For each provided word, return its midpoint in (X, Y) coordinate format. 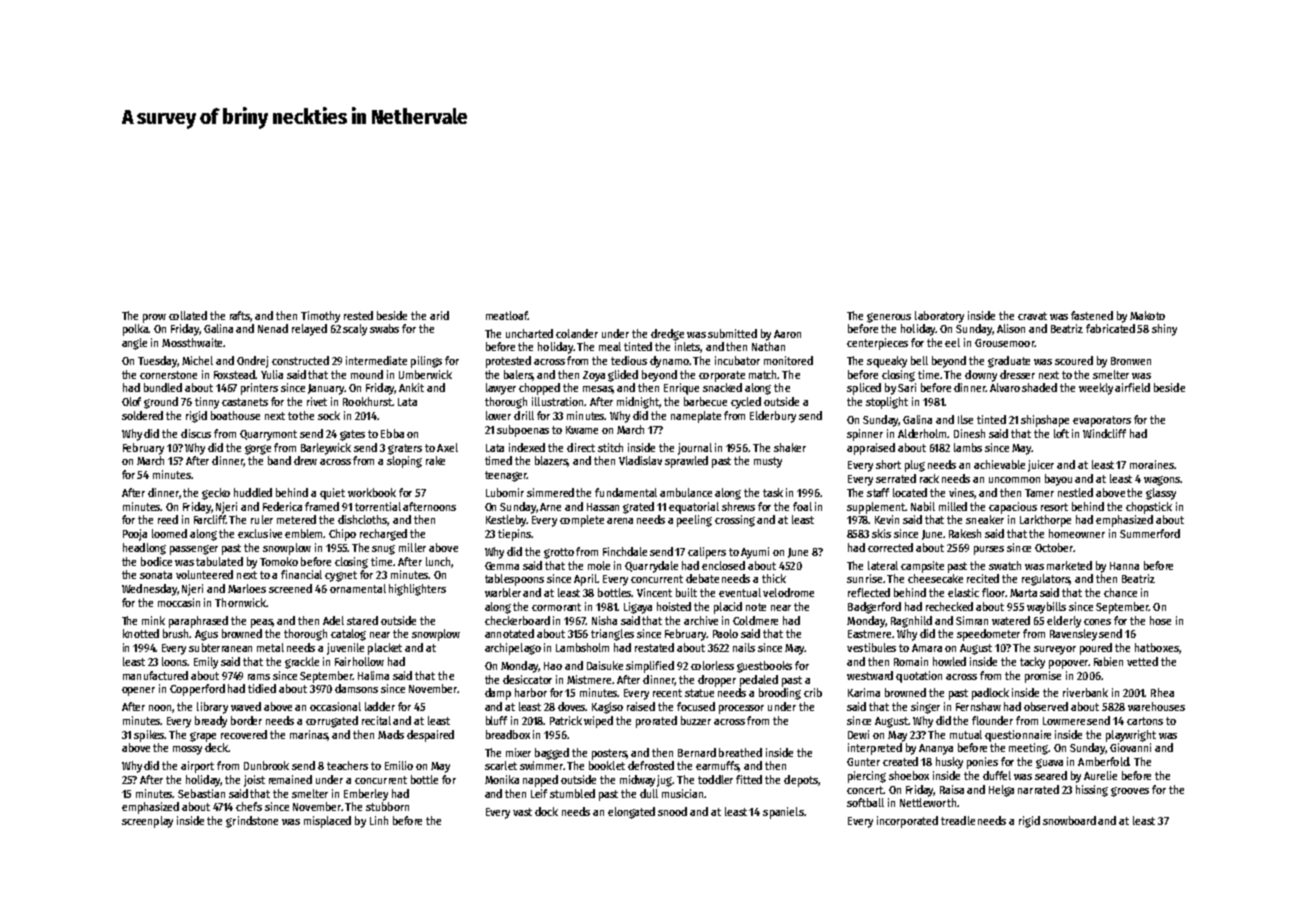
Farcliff (210, 519)
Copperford (197, 690)
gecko (216, 494)
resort (1054, 507)
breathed (740, 752)
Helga (1001, 791)
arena (620, 521)
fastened (1092, 315)
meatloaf (507, 315)
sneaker (985, 519)
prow (154, 318)
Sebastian (201, 793)
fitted (749, 779)
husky (949, 763)
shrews (738, 506)
